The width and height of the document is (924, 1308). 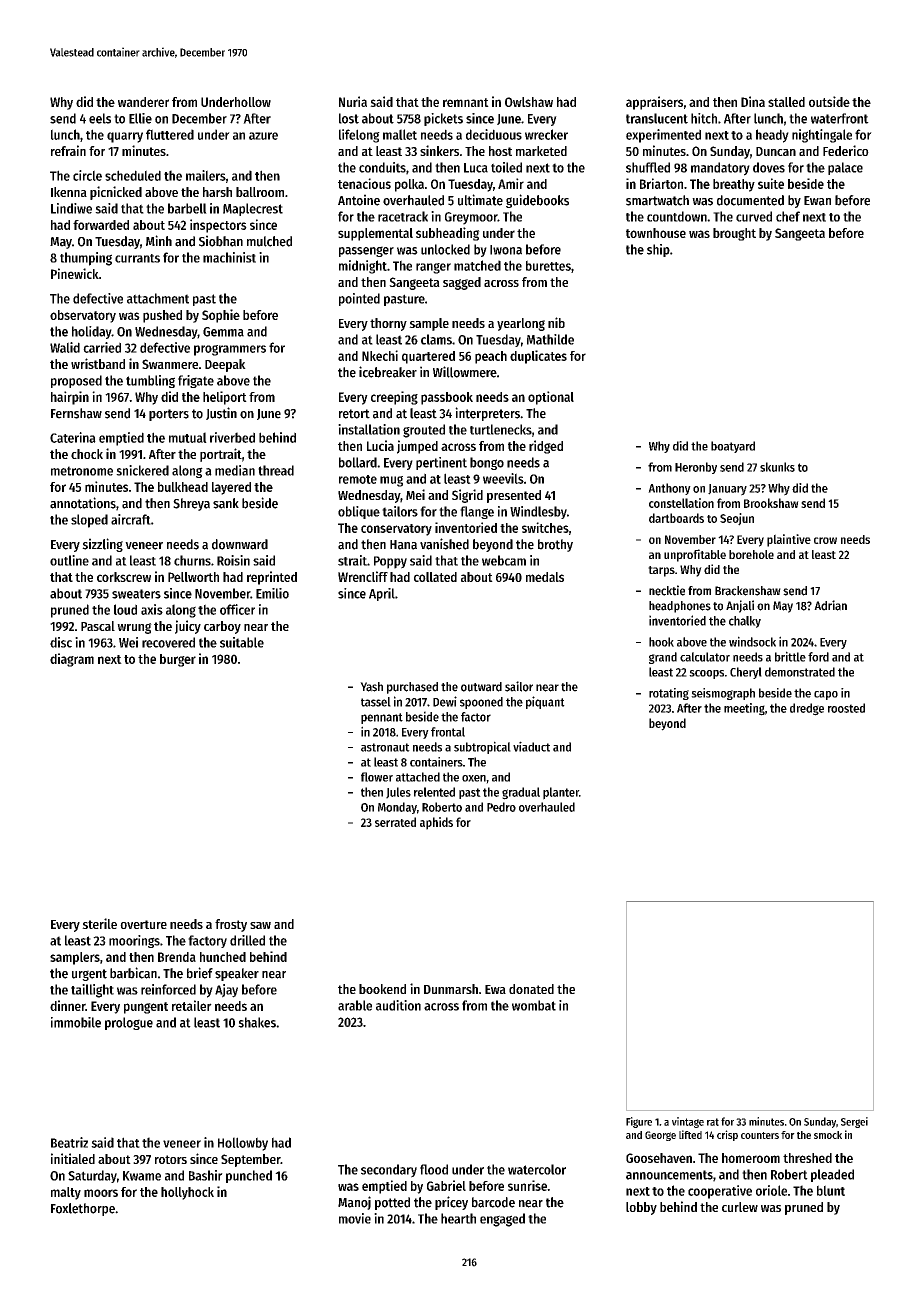 I want to click on Owlshaw, so click(x=529, y=102).
